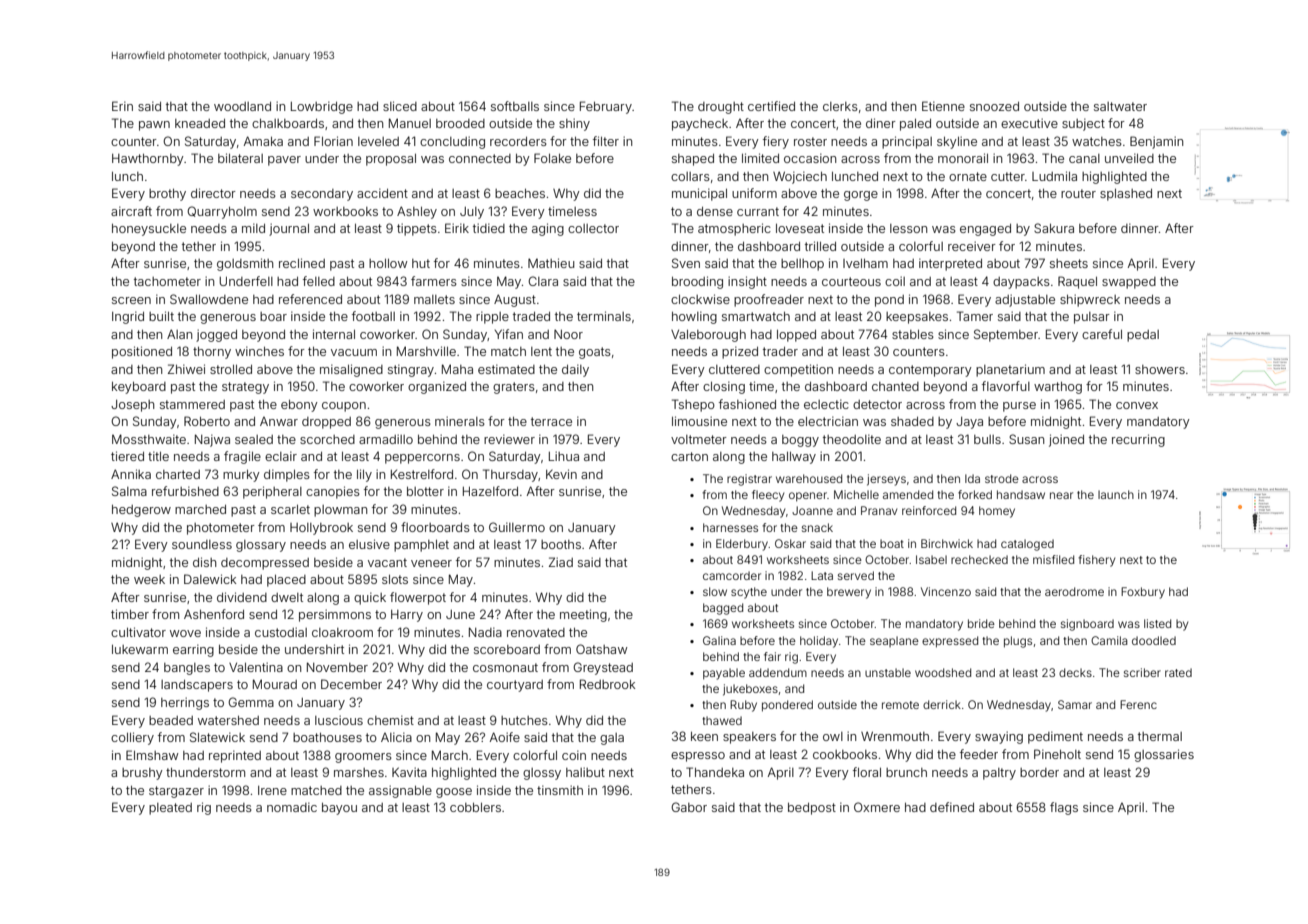  I want to click on sealed, so click(254, 439).
